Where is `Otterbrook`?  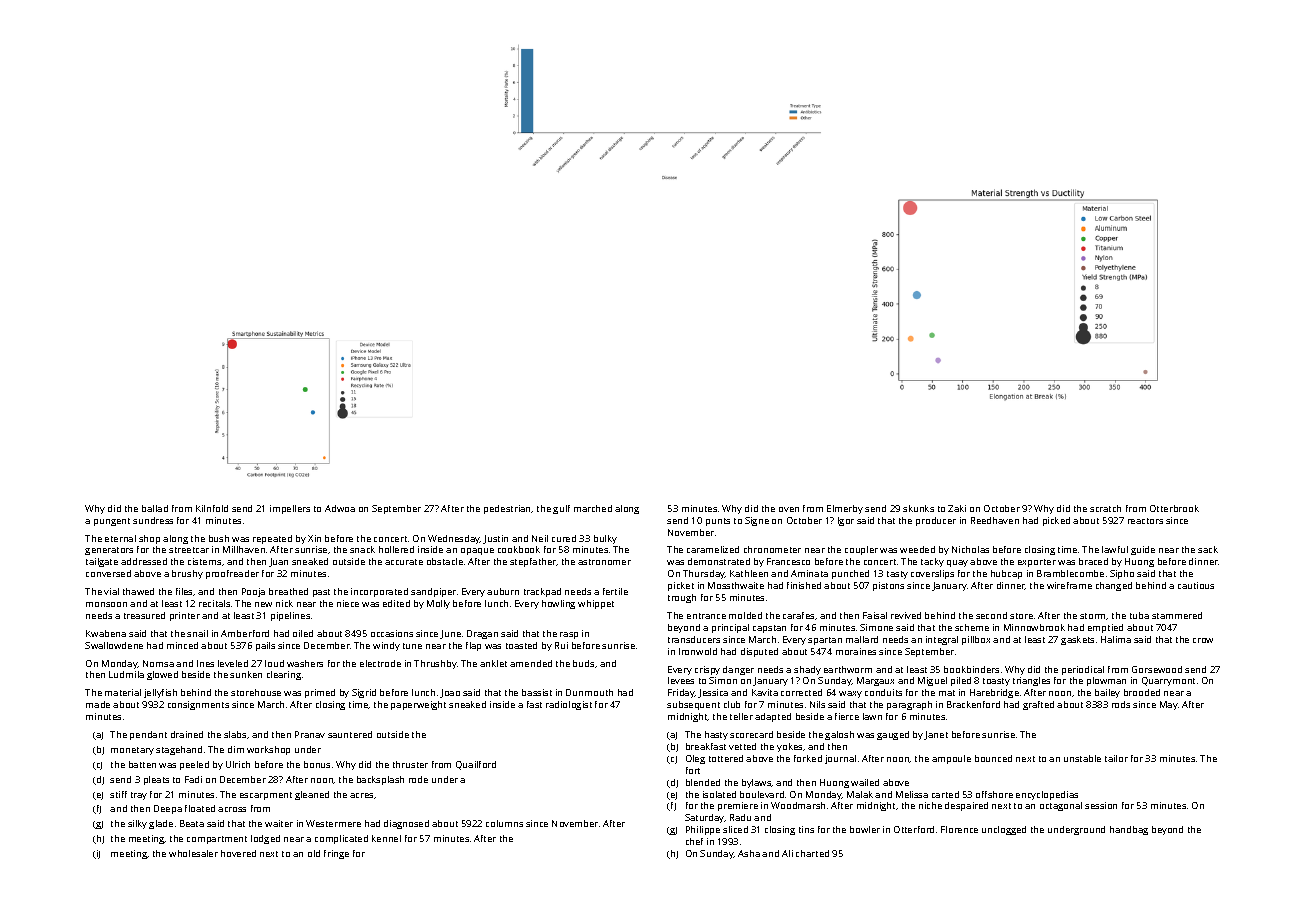 Otterbrook is located at coordinates (1174, 508).
